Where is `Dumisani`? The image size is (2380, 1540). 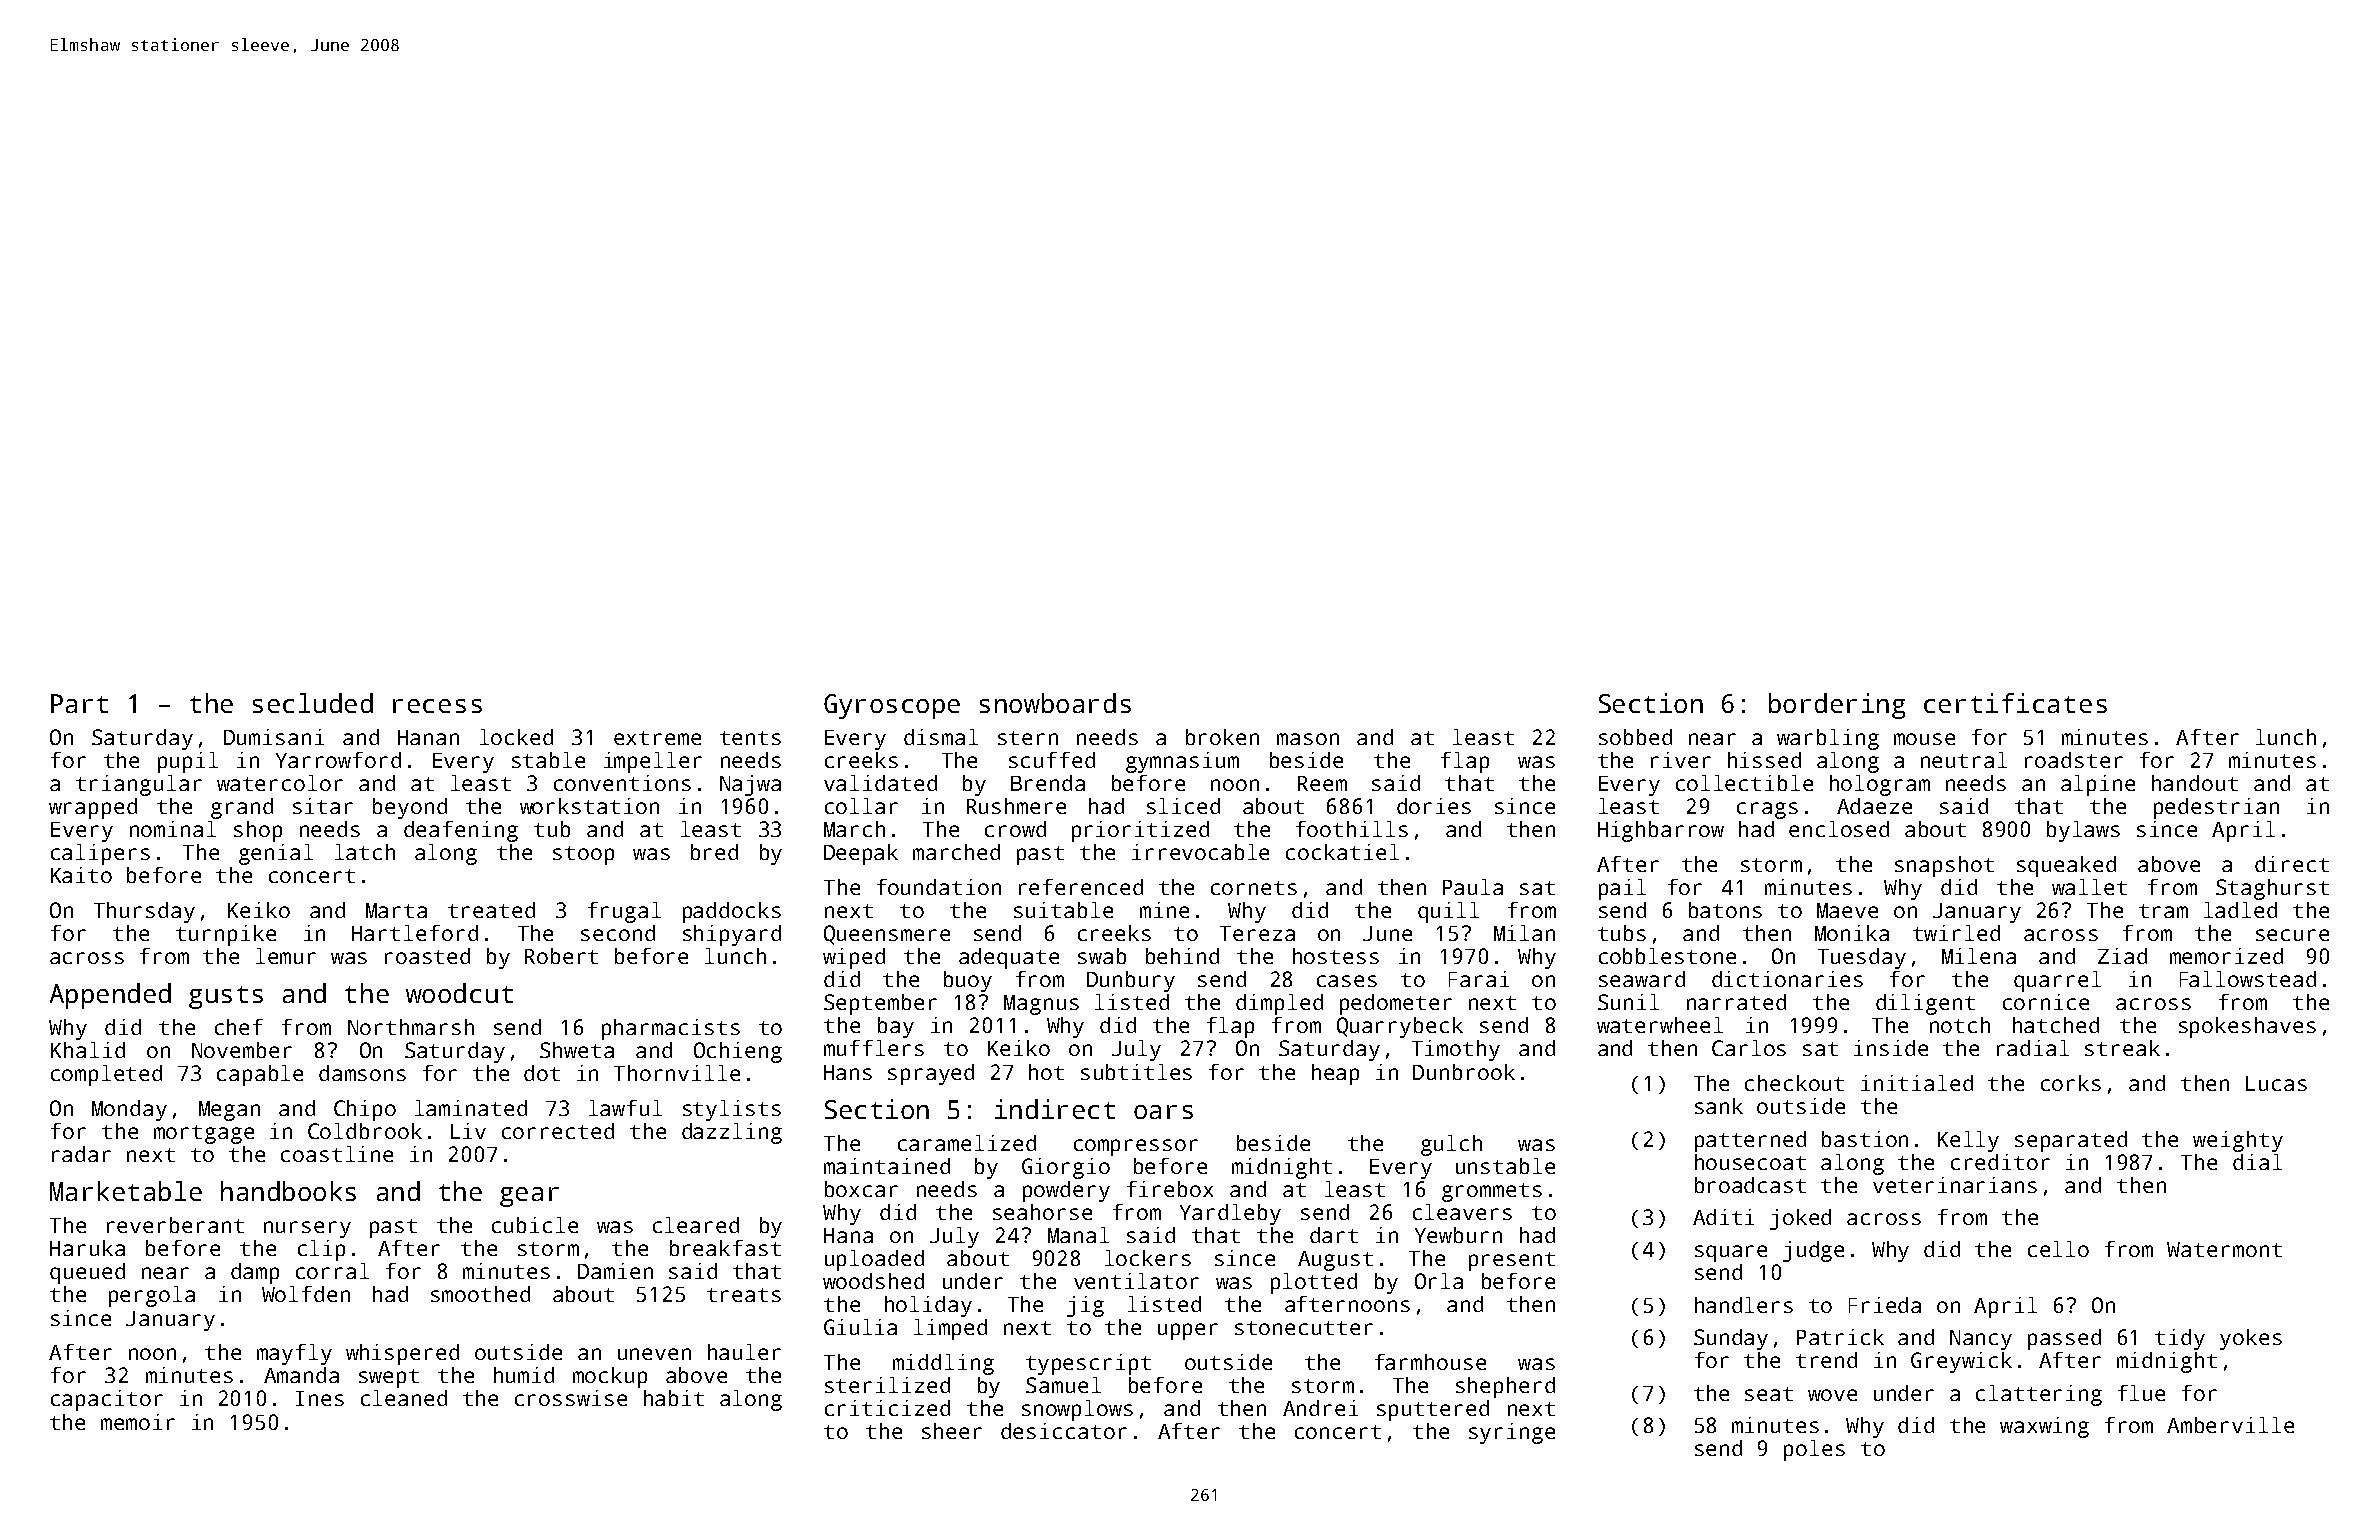 Dumisani is located at coordinates (274, 737).
